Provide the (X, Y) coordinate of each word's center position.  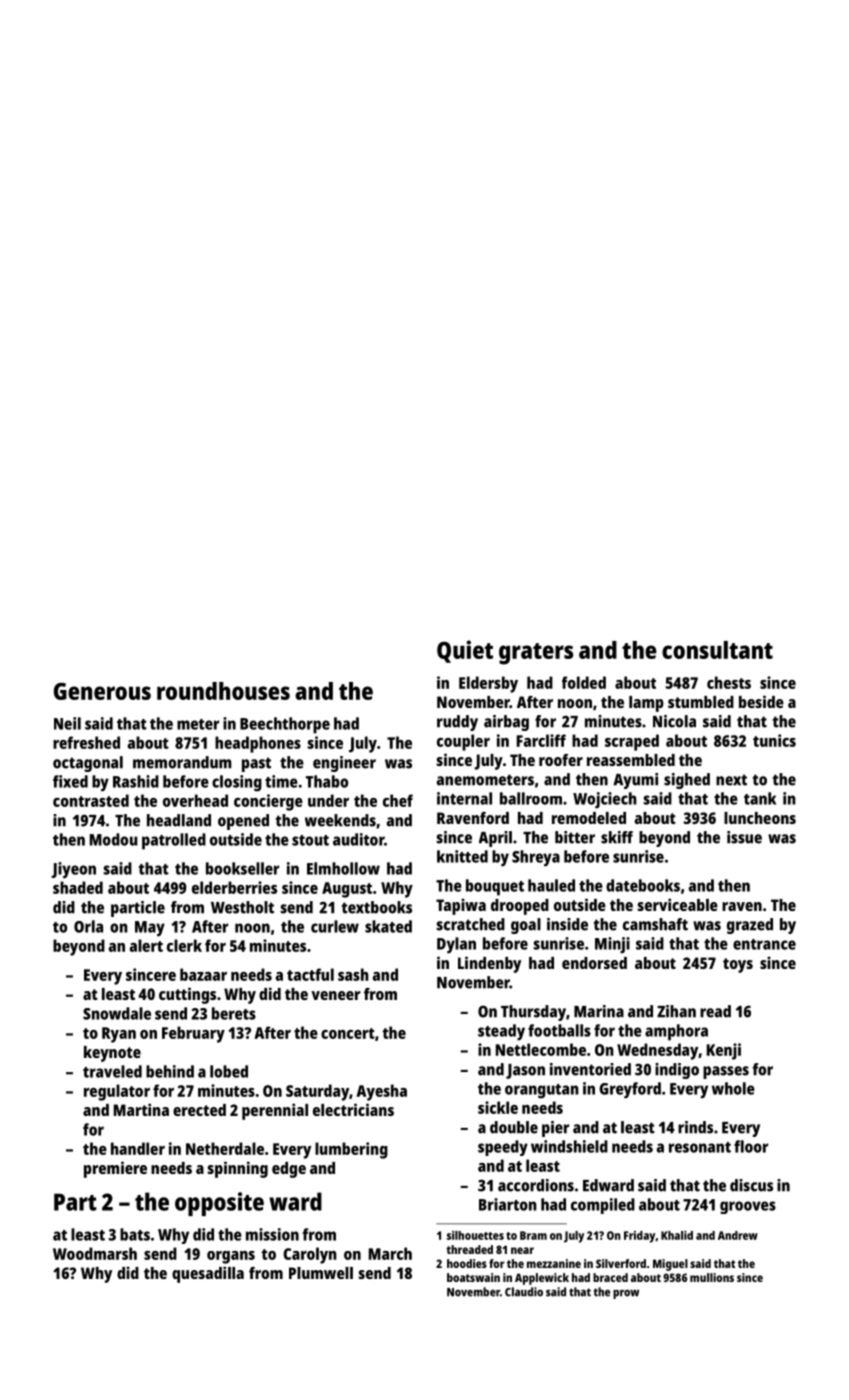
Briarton (508, 1204)
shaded (78, 887)
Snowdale (117, 1013)
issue (744, 837)
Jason (525, 1071)
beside (761, 701)
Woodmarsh (95, 1253)
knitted (462, 856)
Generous (102, 691)
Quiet (465, 651)
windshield (569, 1146)
